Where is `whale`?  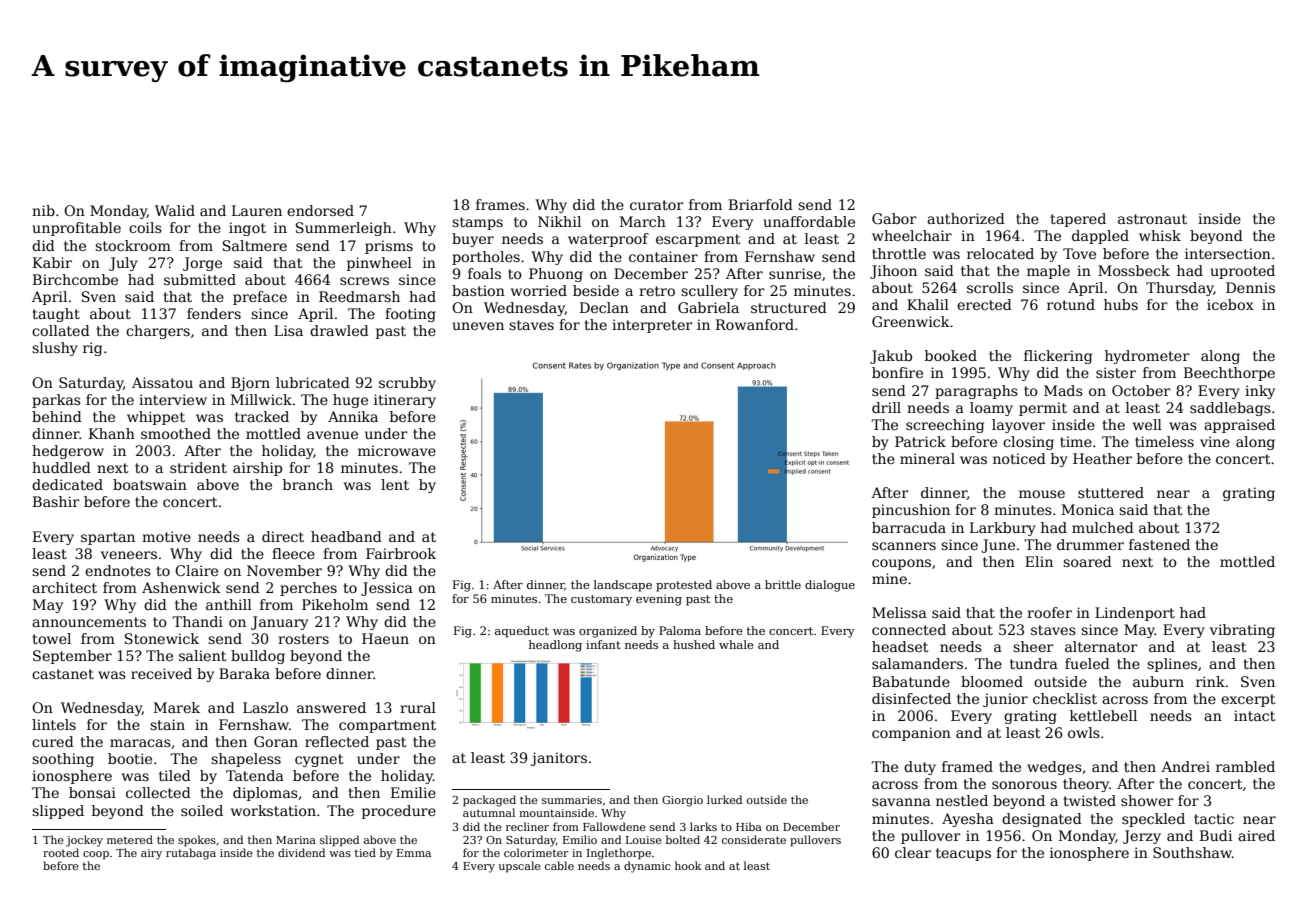
whale is located at coordinates (736, 644).
